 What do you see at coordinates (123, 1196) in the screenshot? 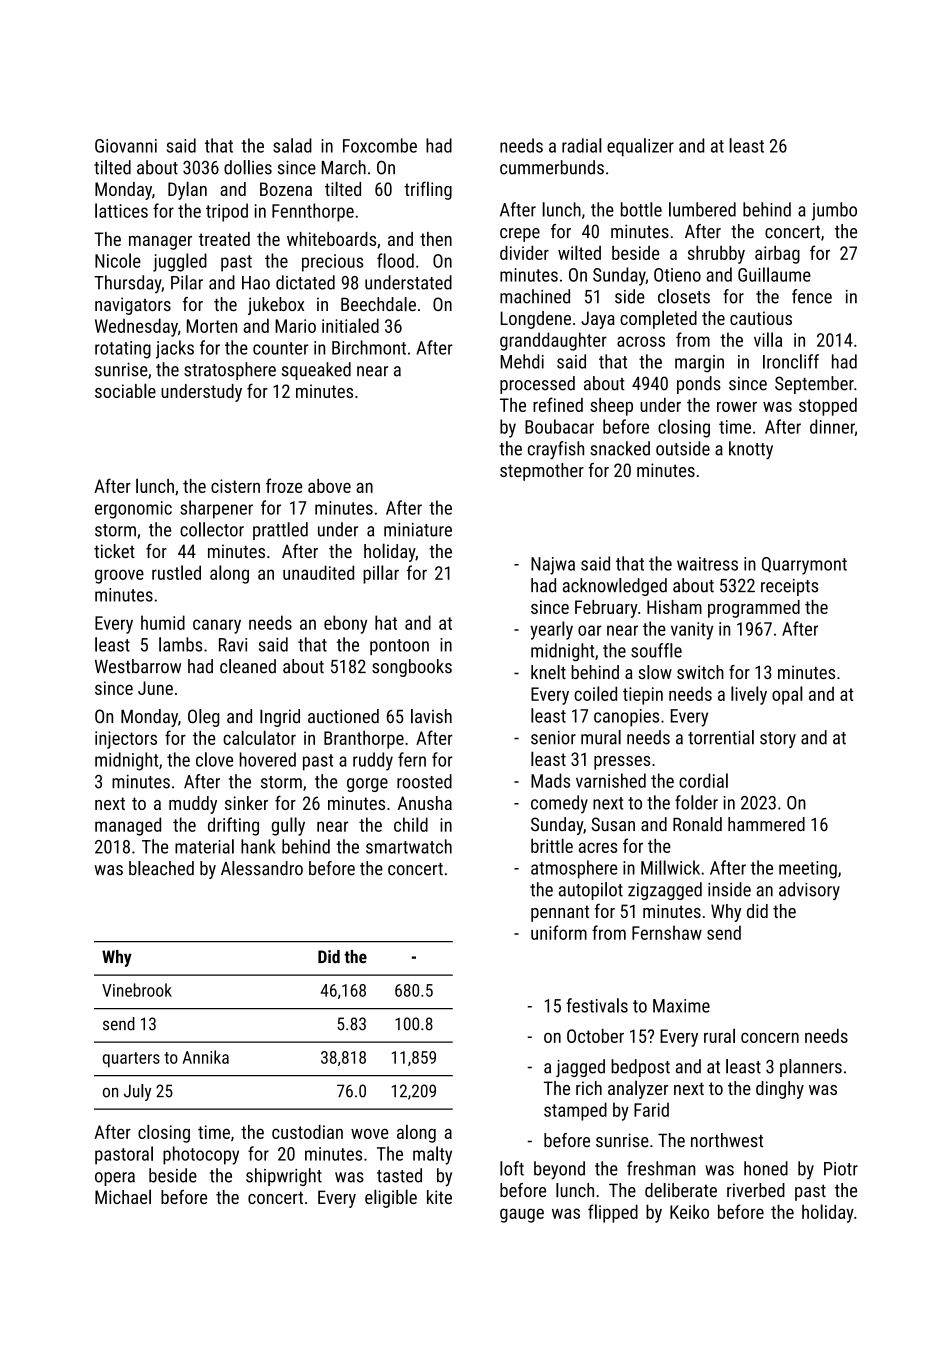
I see `Michael` at bounding box center [123, 1196].
